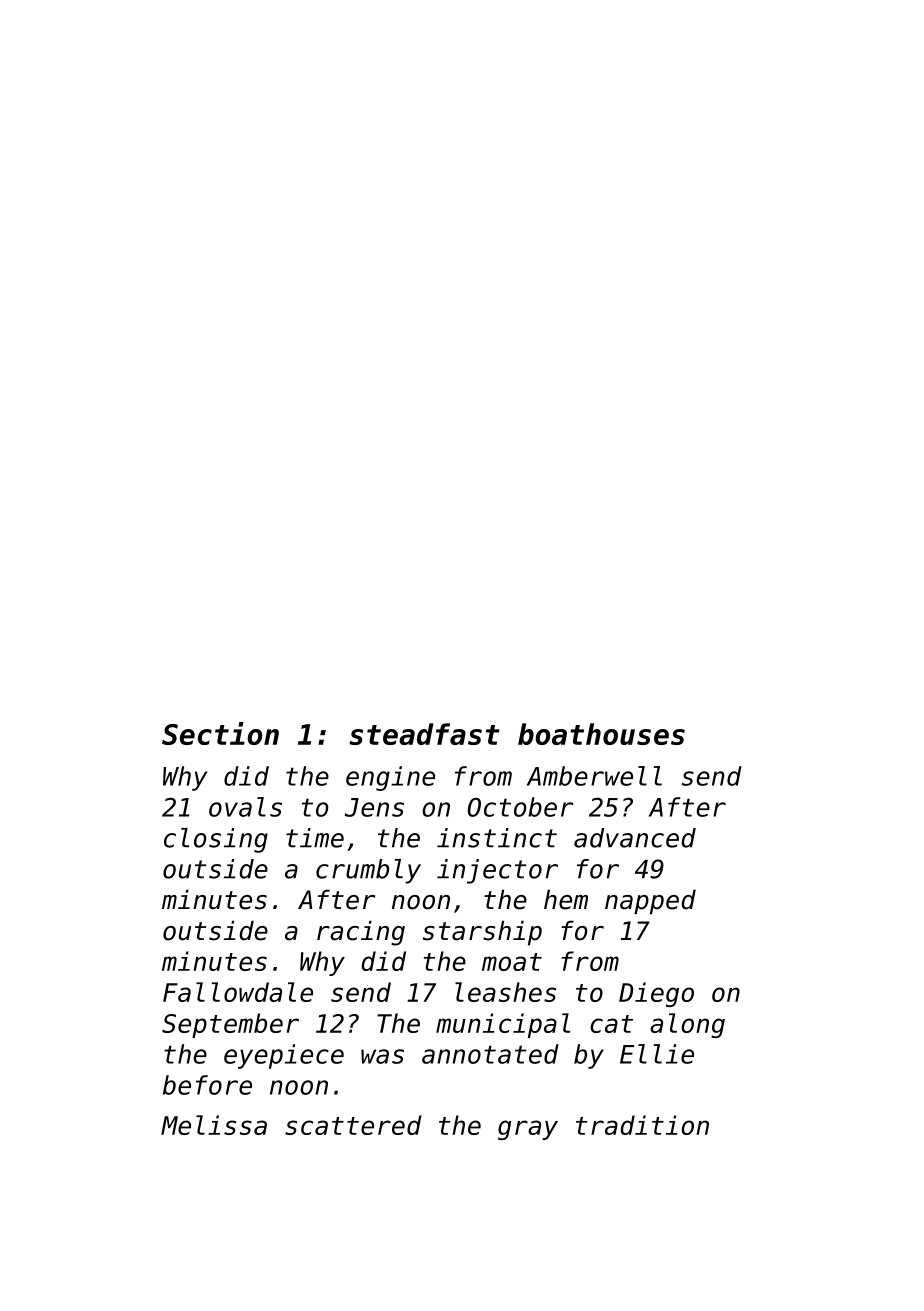 Image resolution: width=924 pixels, height=1311 pixels. What do you see at coordinates (503, 1025) in the document?
I see `municipal` at bounding box center [503, 1025].
